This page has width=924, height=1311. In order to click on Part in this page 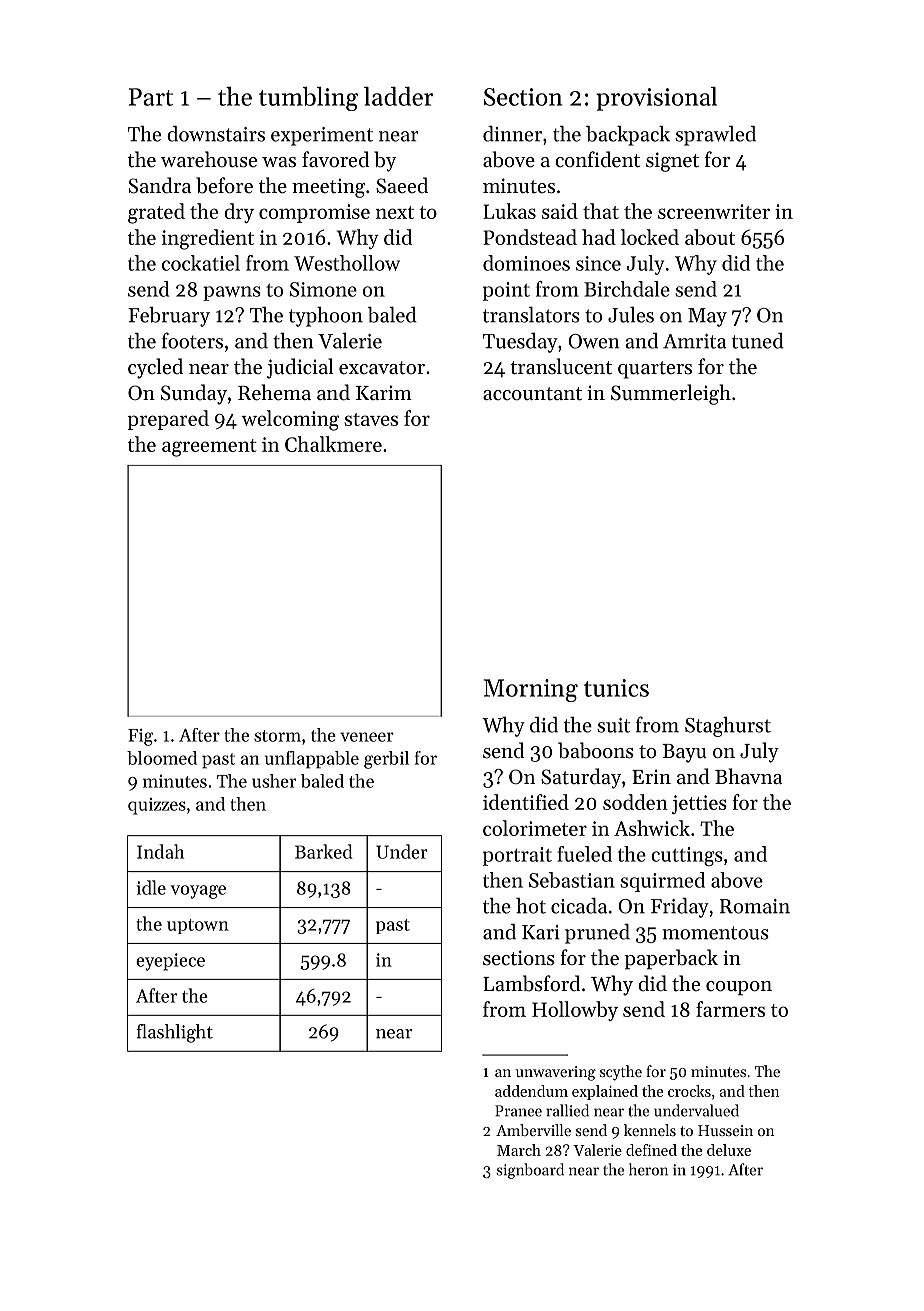, I will do `click(151, 97)`.
